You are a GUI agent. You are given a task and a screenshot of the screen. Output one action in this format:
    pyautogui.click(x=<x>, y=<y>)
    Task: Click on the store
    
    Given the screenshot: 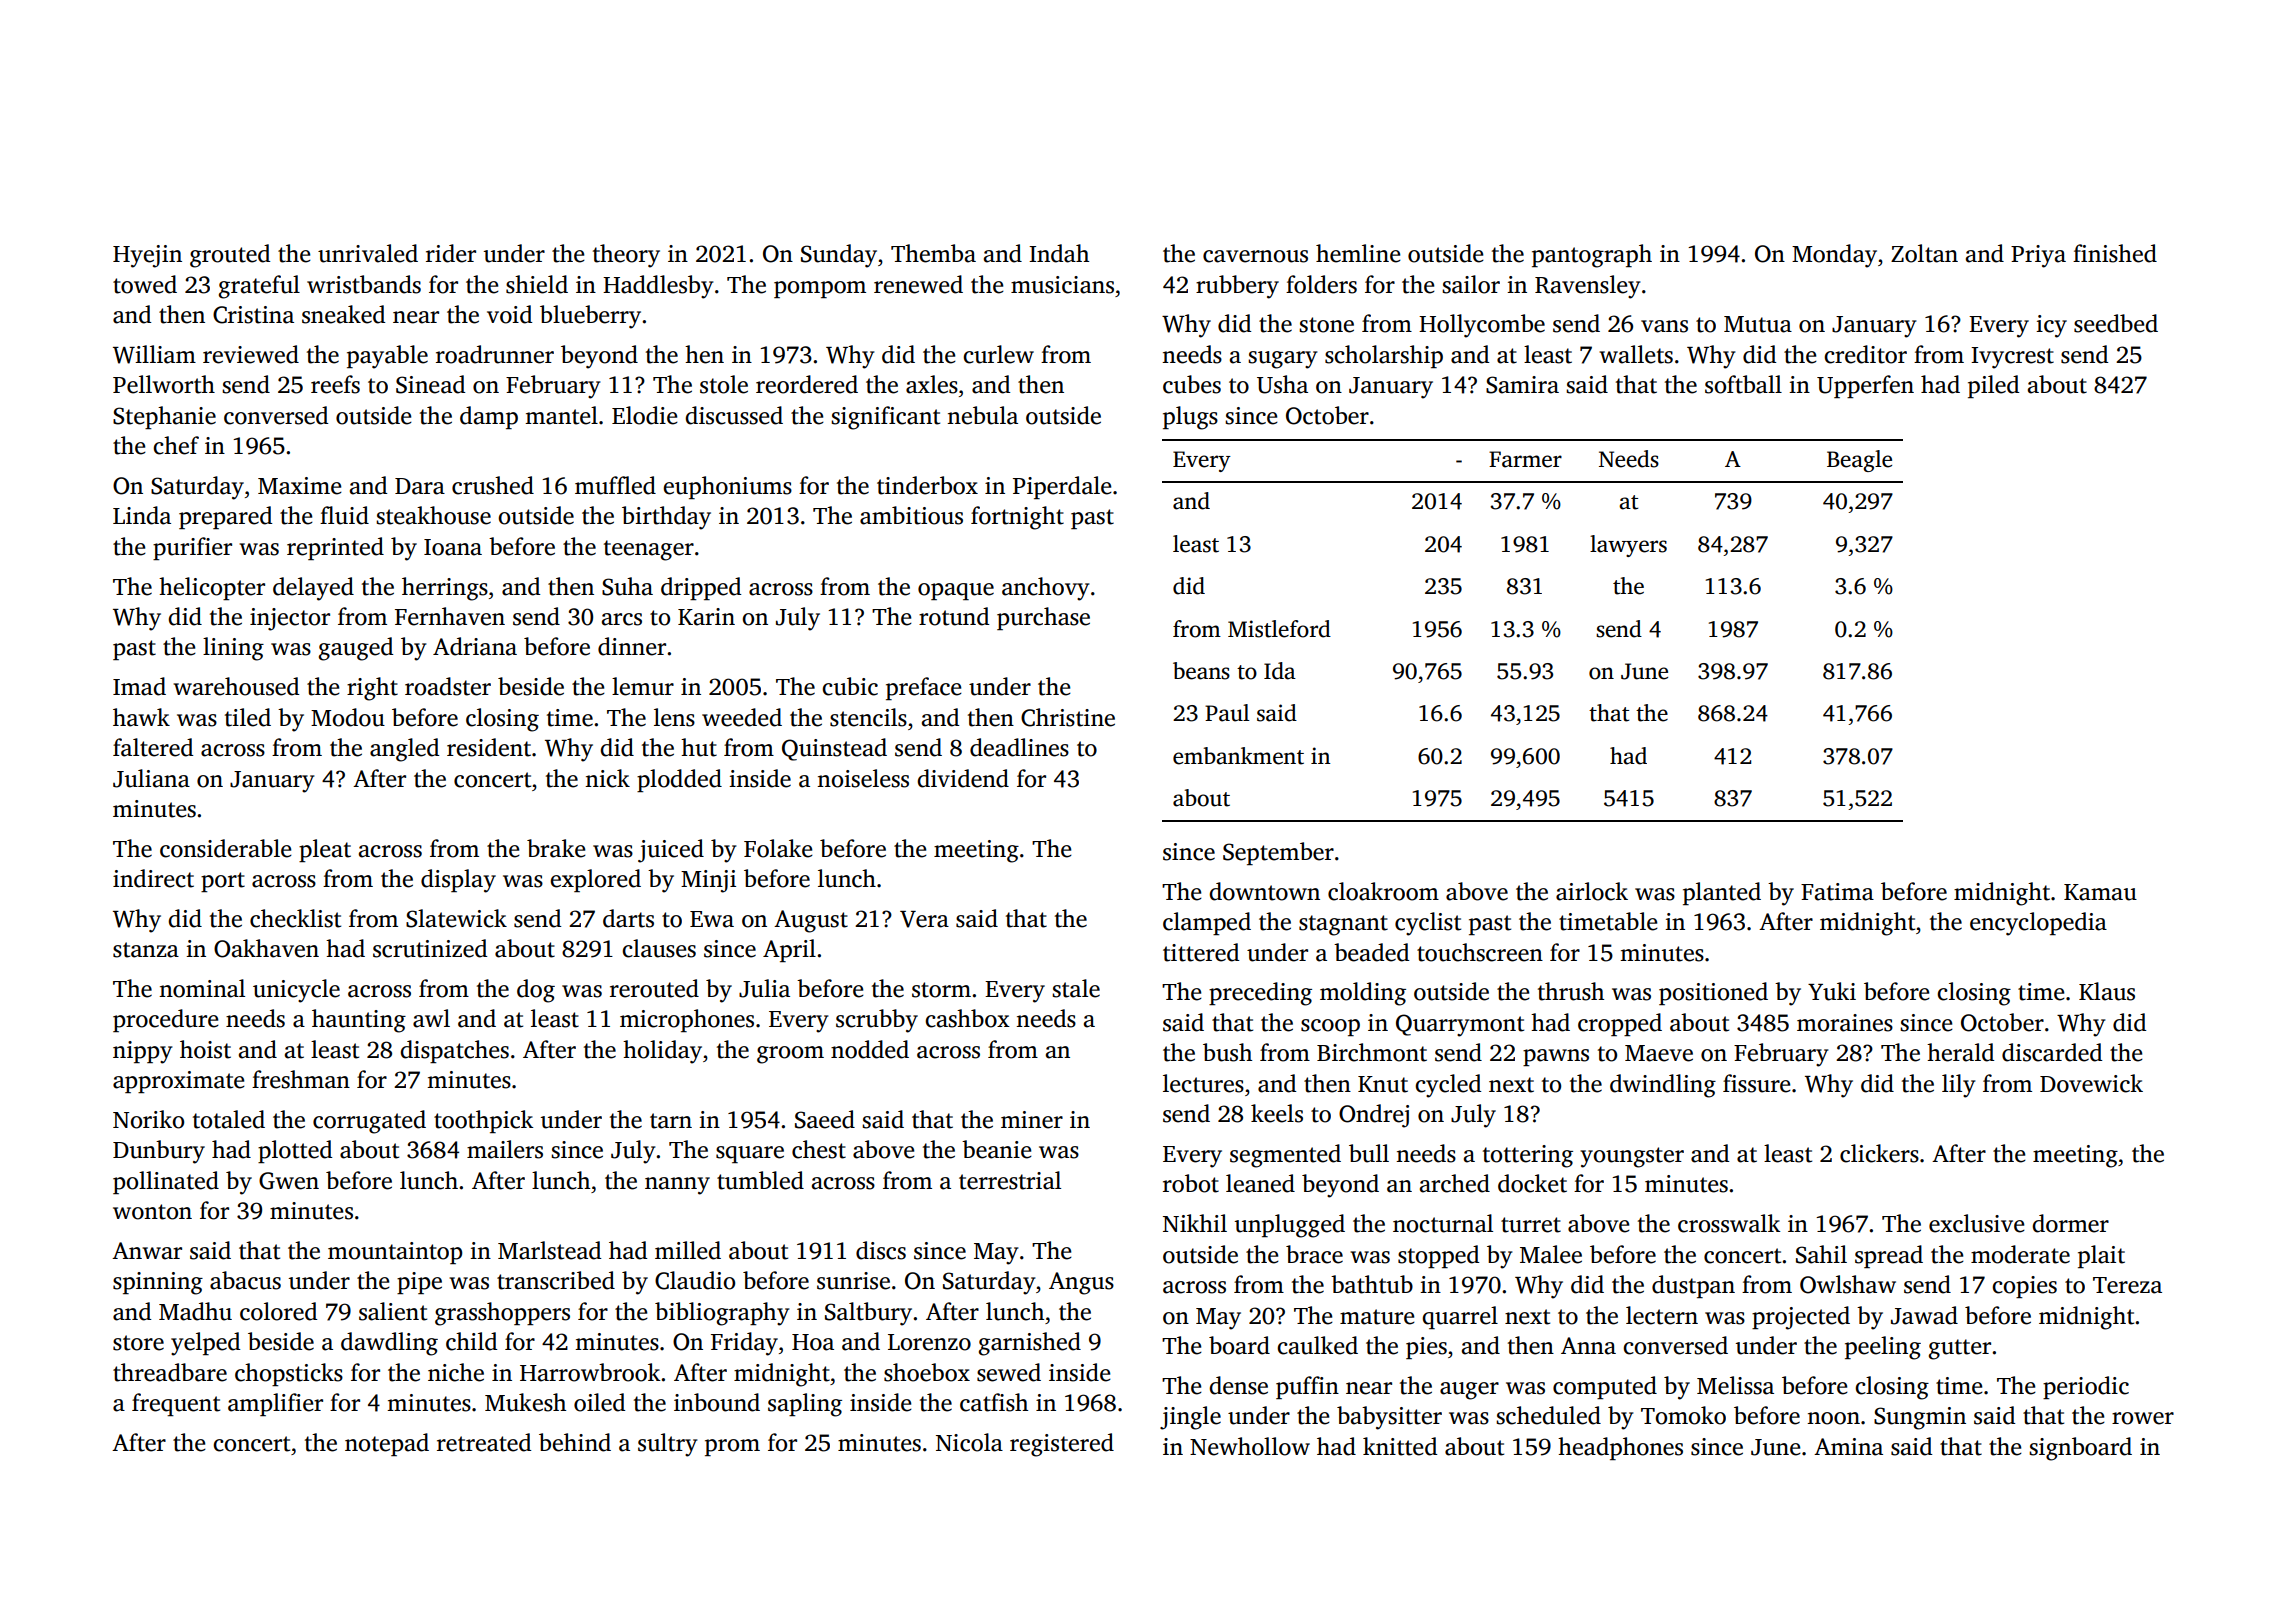 What is the action you would take?
    pyautogui.click(x=138, y=1343)
